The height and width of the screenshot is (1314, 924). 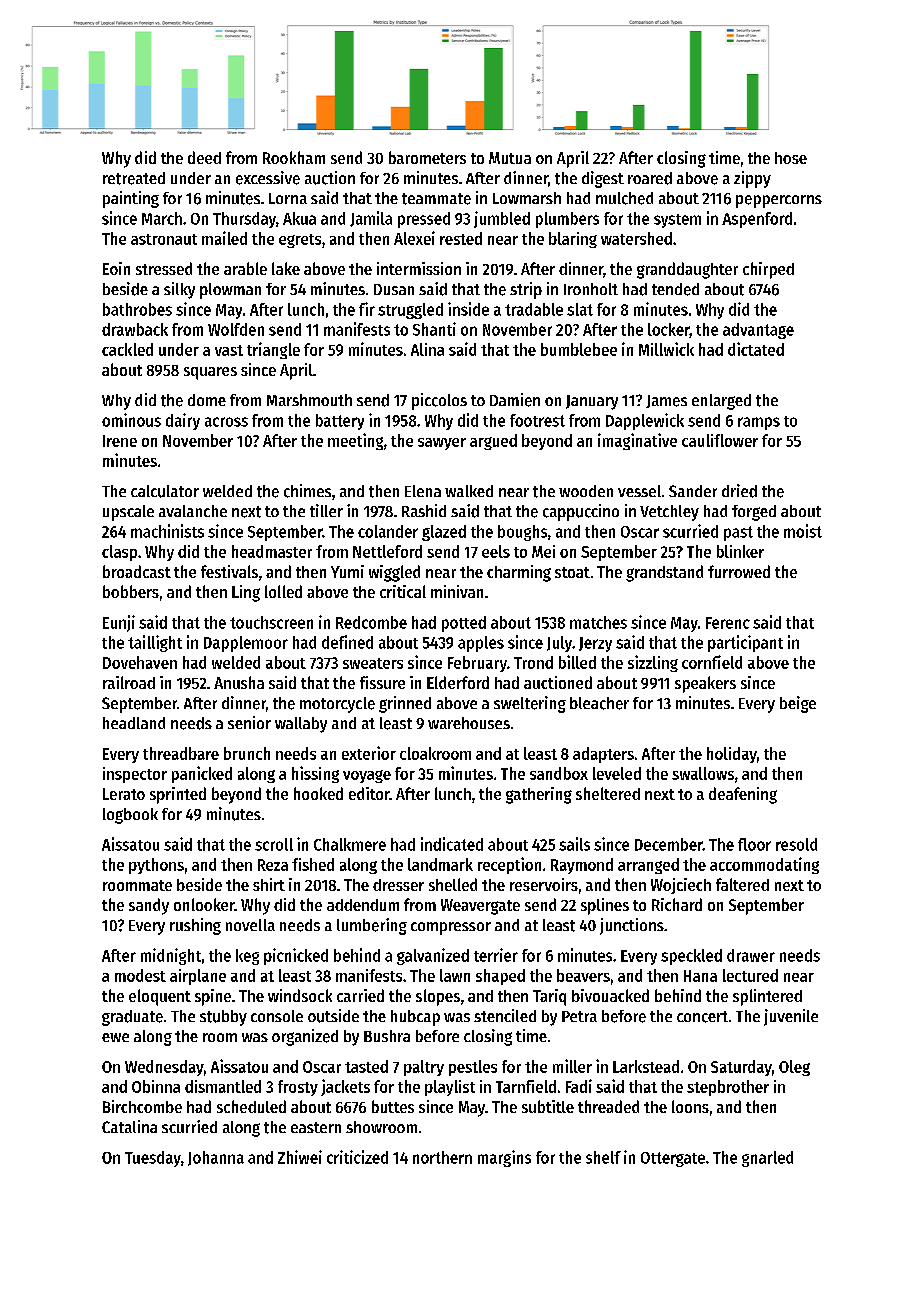 What do you see at coordinates (294, 157) in the screenshot?
I see `Rookham` at bounding box center [294, 157].
